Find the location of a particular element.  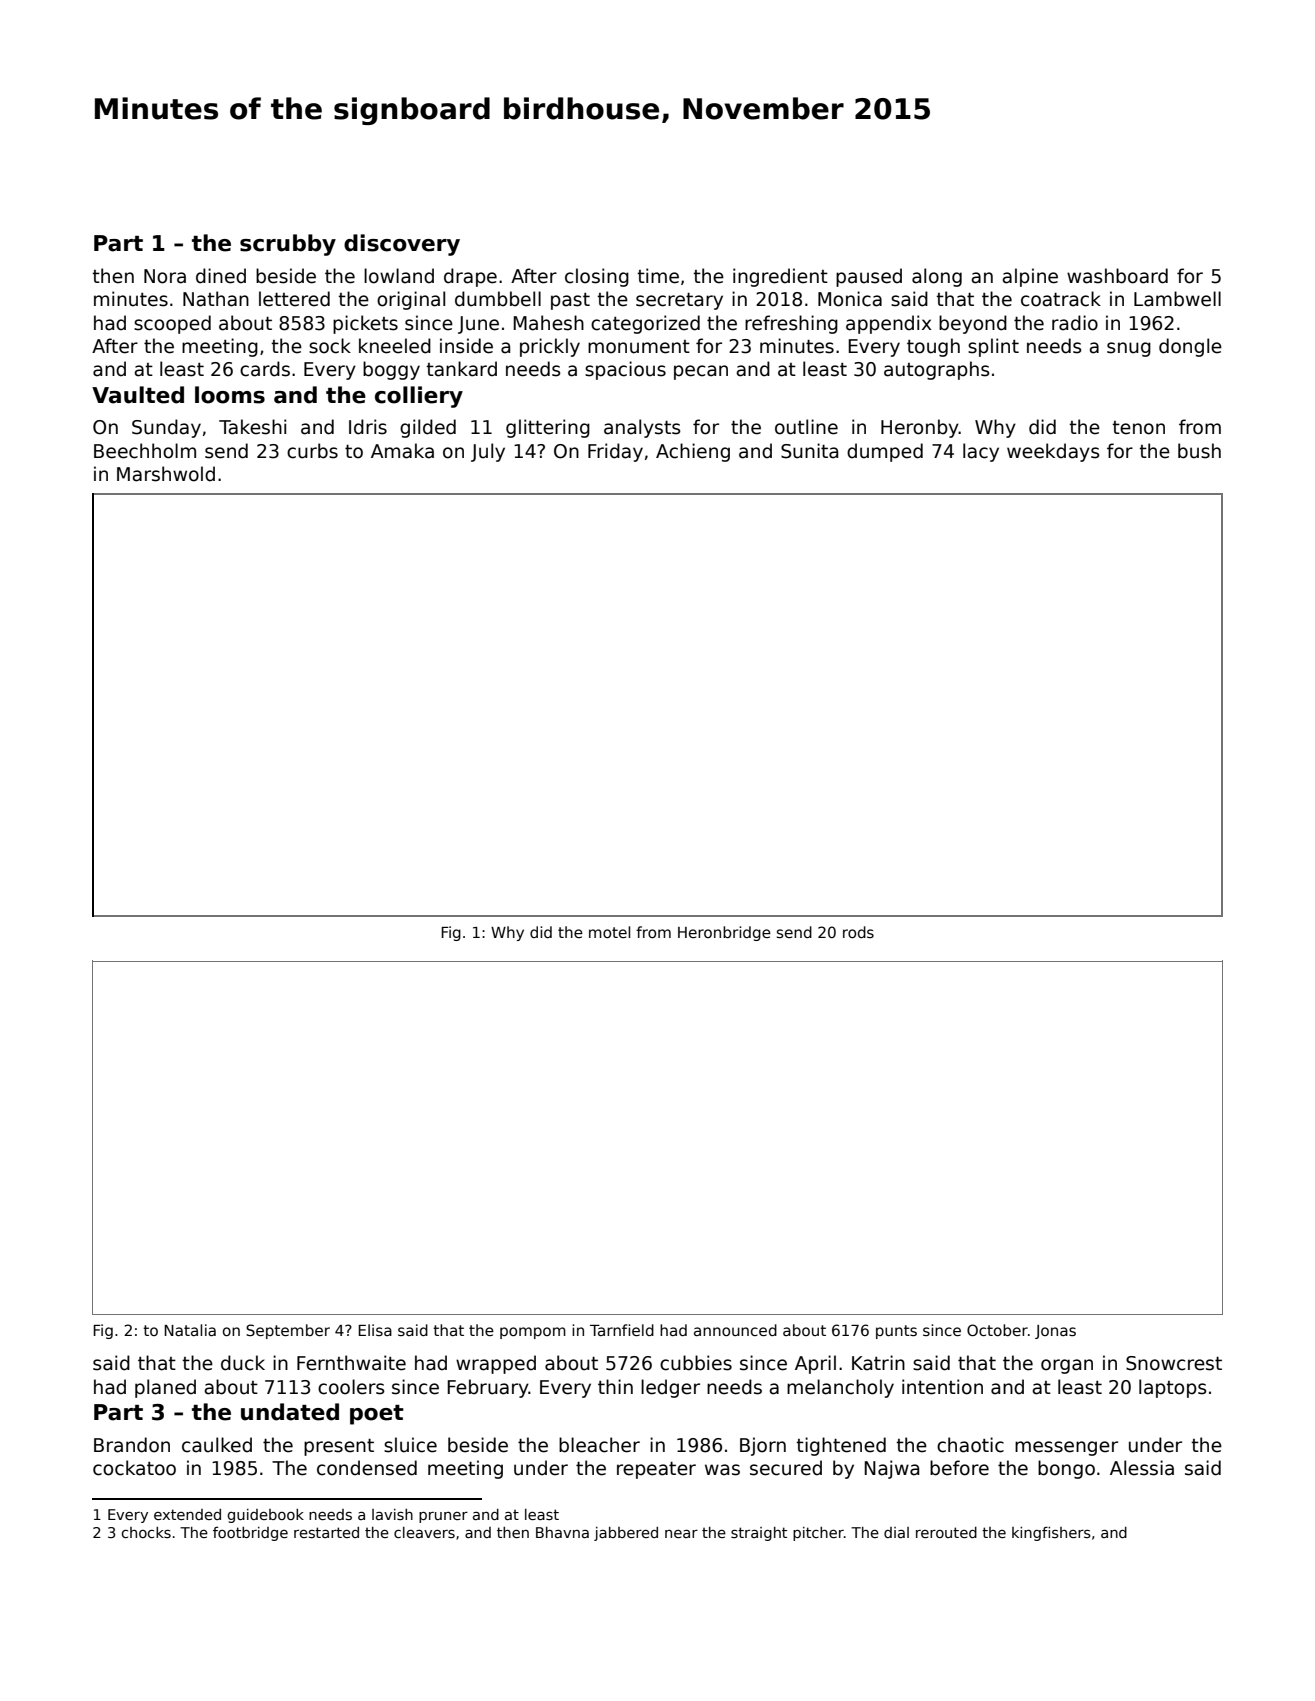

Natalia is located at coordinates (190, 1330).
